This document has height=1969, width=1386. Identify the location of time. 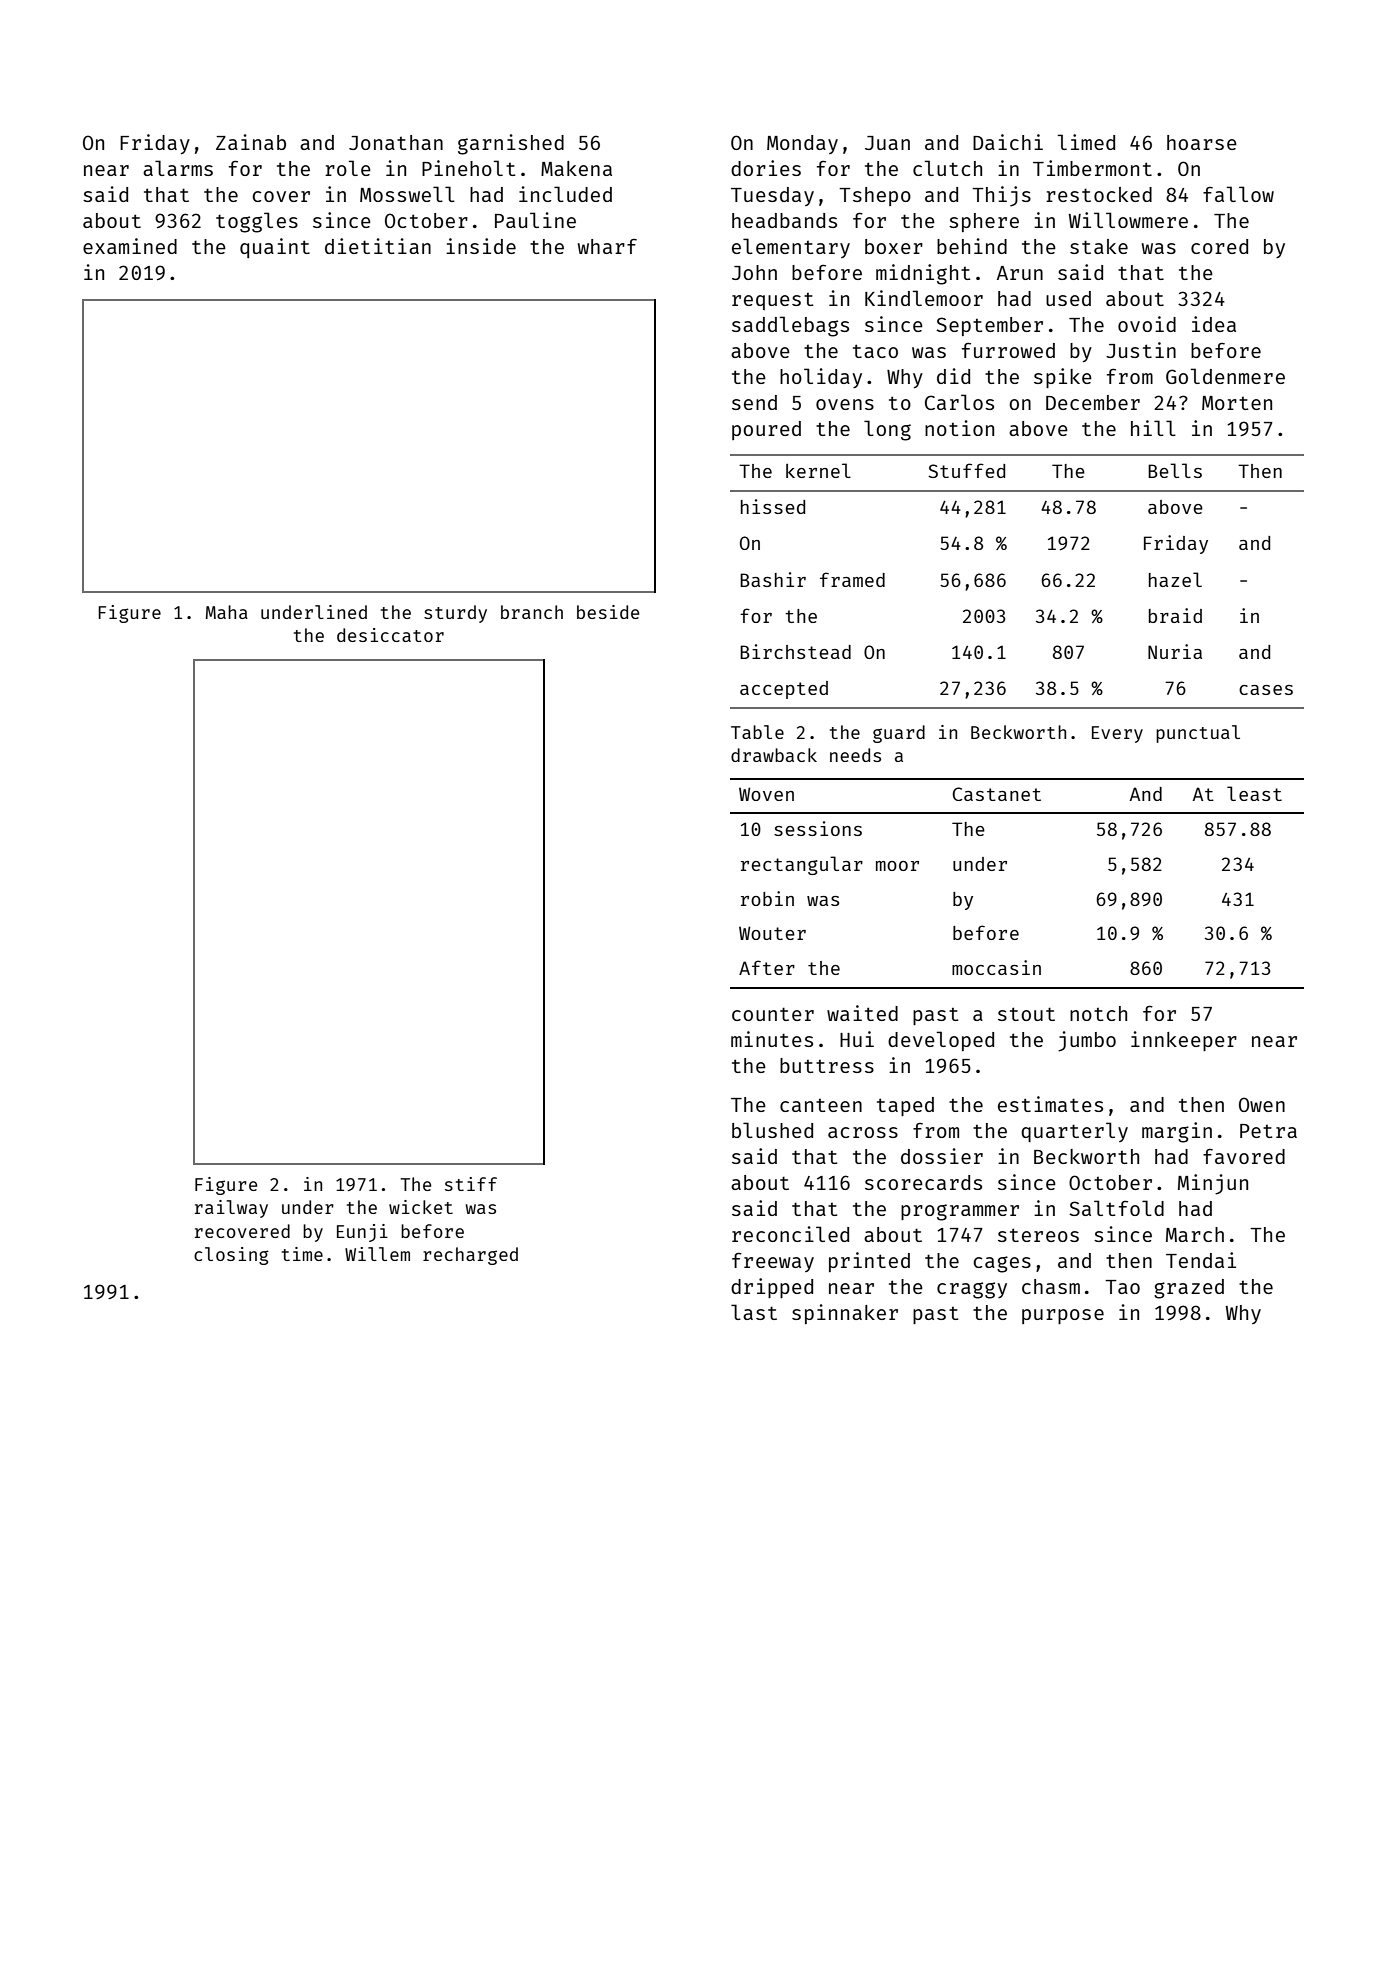
(302, 1254).
